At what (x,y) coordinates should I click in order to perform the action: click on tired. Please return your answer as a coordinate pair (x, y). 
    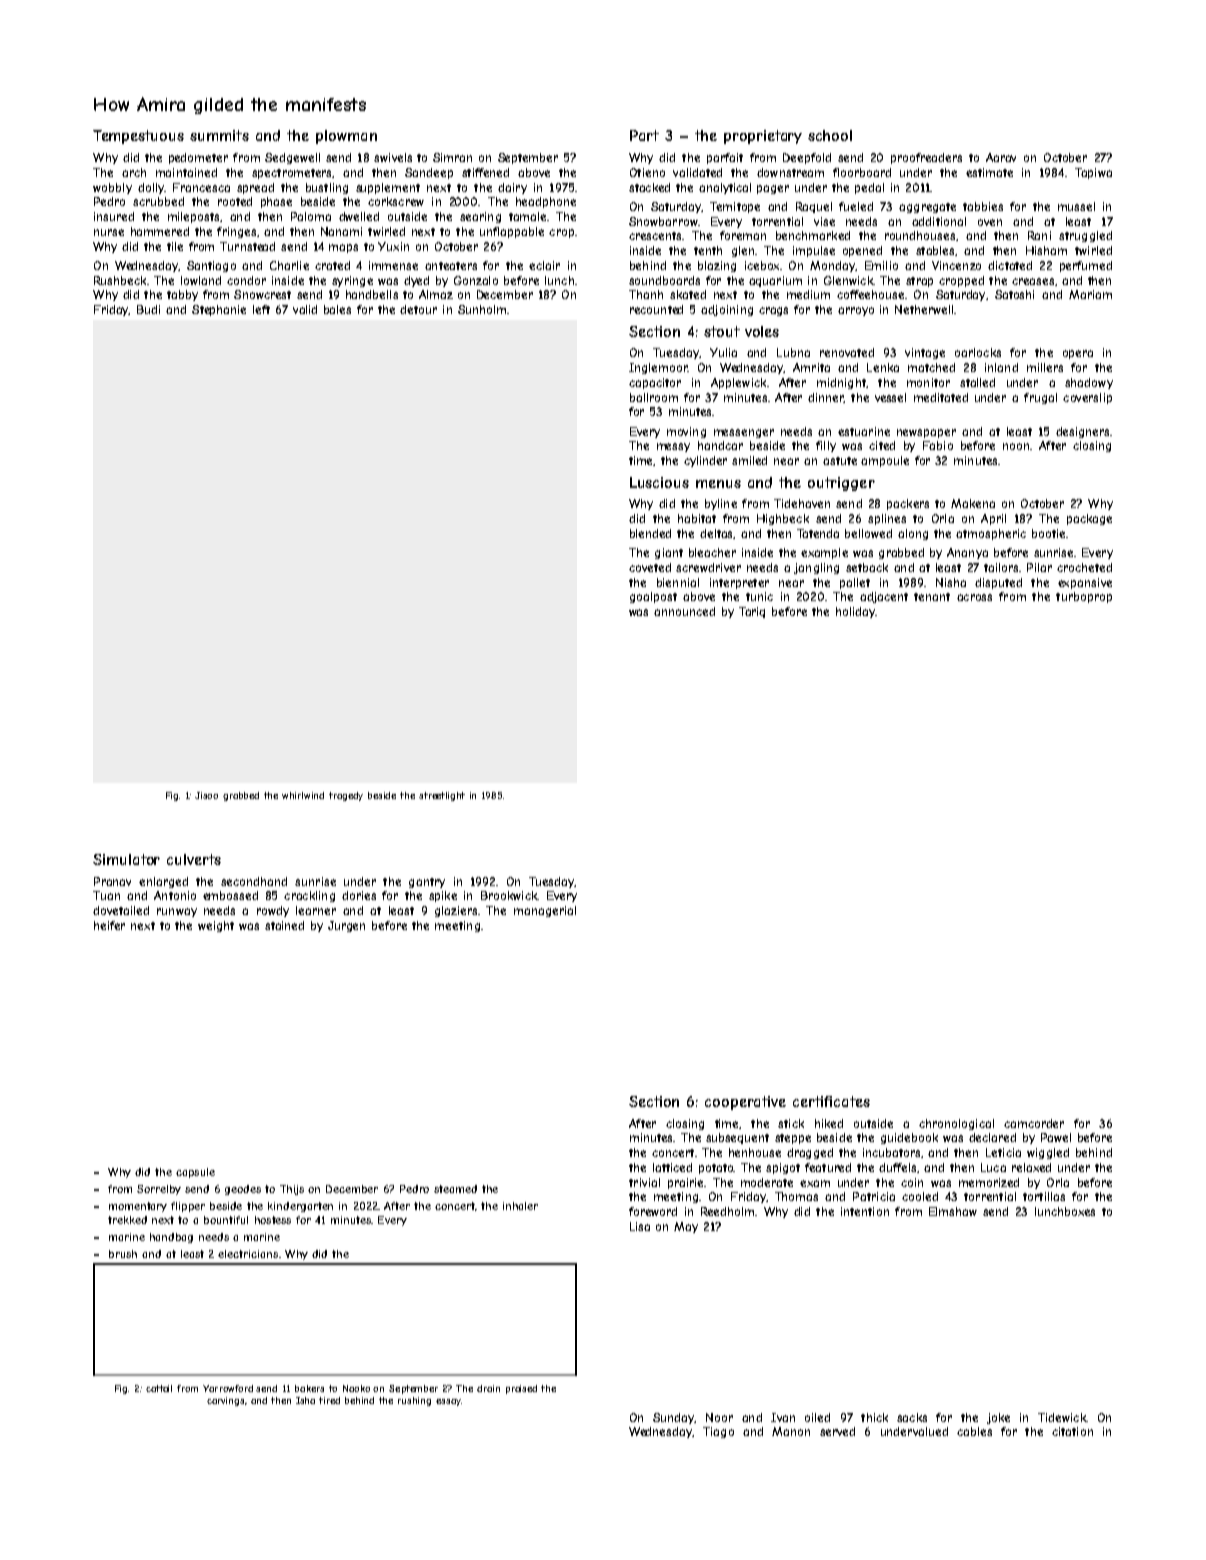
    Looking at the image, I should click on (329, 1400).
